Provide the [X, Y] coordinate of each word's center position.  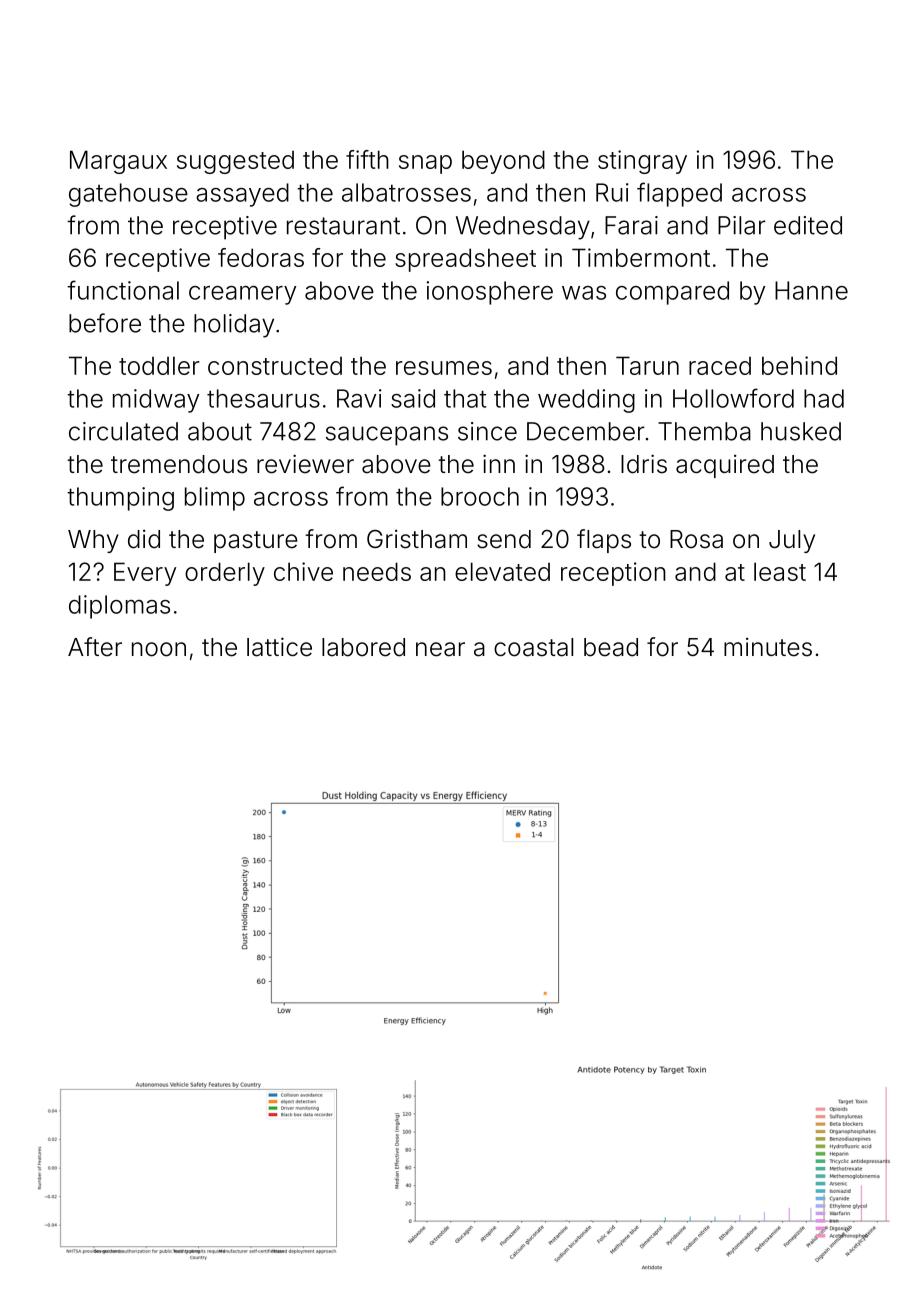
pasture [256, 542]
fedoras [261, 257]
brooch [480, 496]
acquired [725, 466]
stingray [642, 162]
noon [159, 649]
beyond [503, 162]
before [105, 323]
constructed [275, 366]
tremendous [179, 464]
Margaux [118, 162]
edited [808, 225]
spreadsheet [465, 260]
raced [720, 366]
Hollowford [733, 398]
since [487, 431]
